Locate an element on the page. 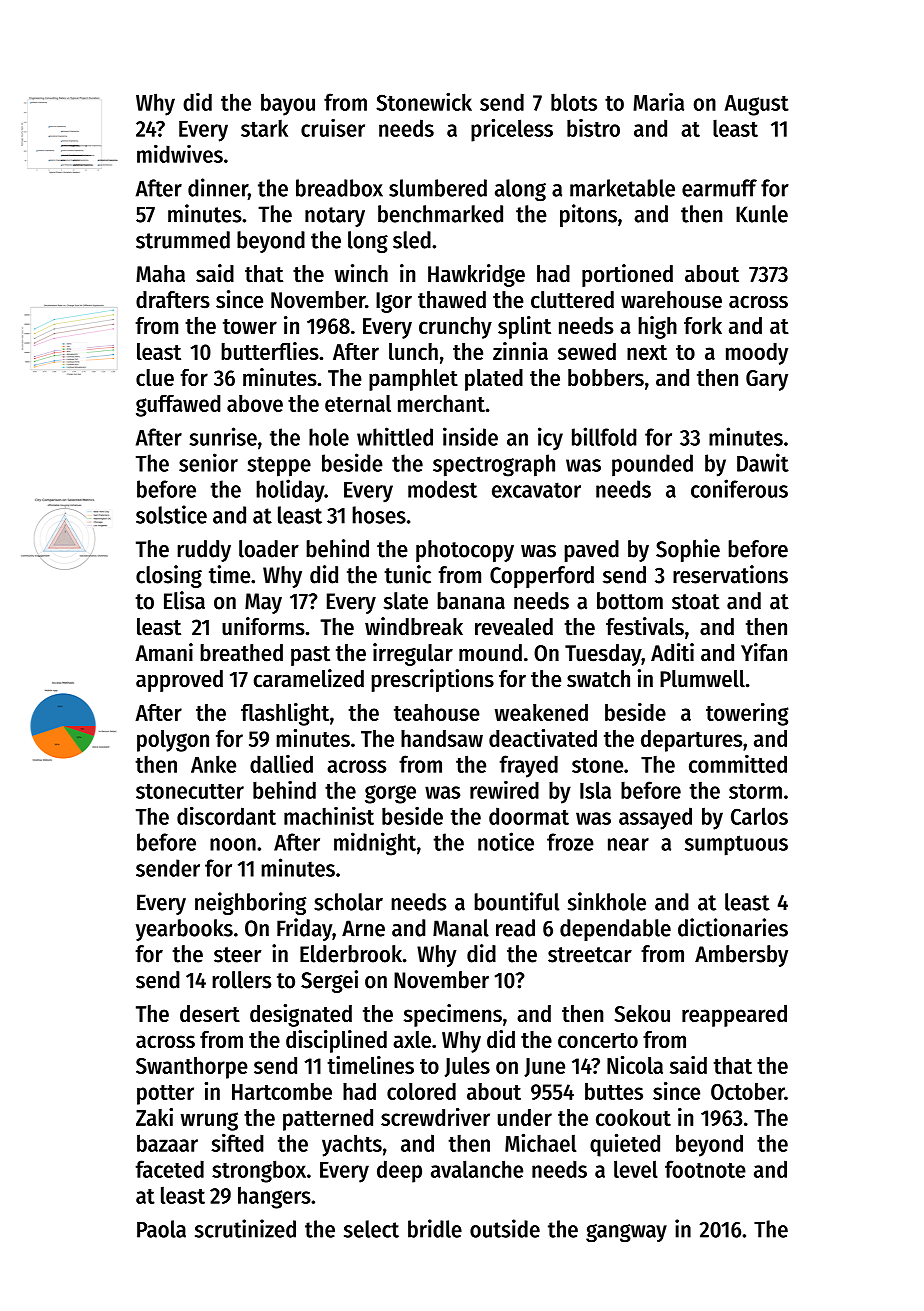  slumbered is located at coordinates (438, 188).
